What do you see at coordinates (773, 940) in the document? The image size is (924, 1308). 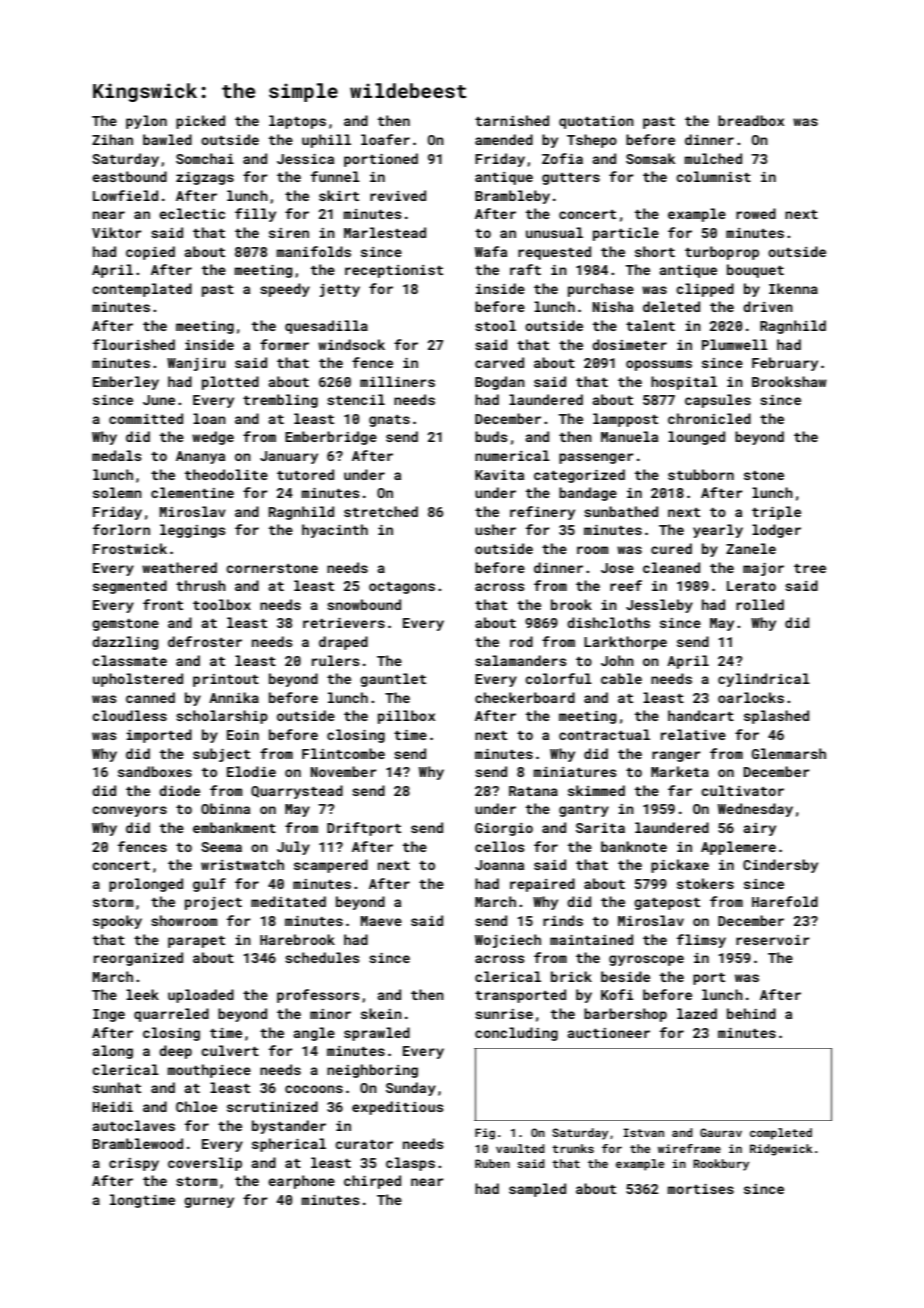 I see `reservoir` at bounding box center [773, 940].
